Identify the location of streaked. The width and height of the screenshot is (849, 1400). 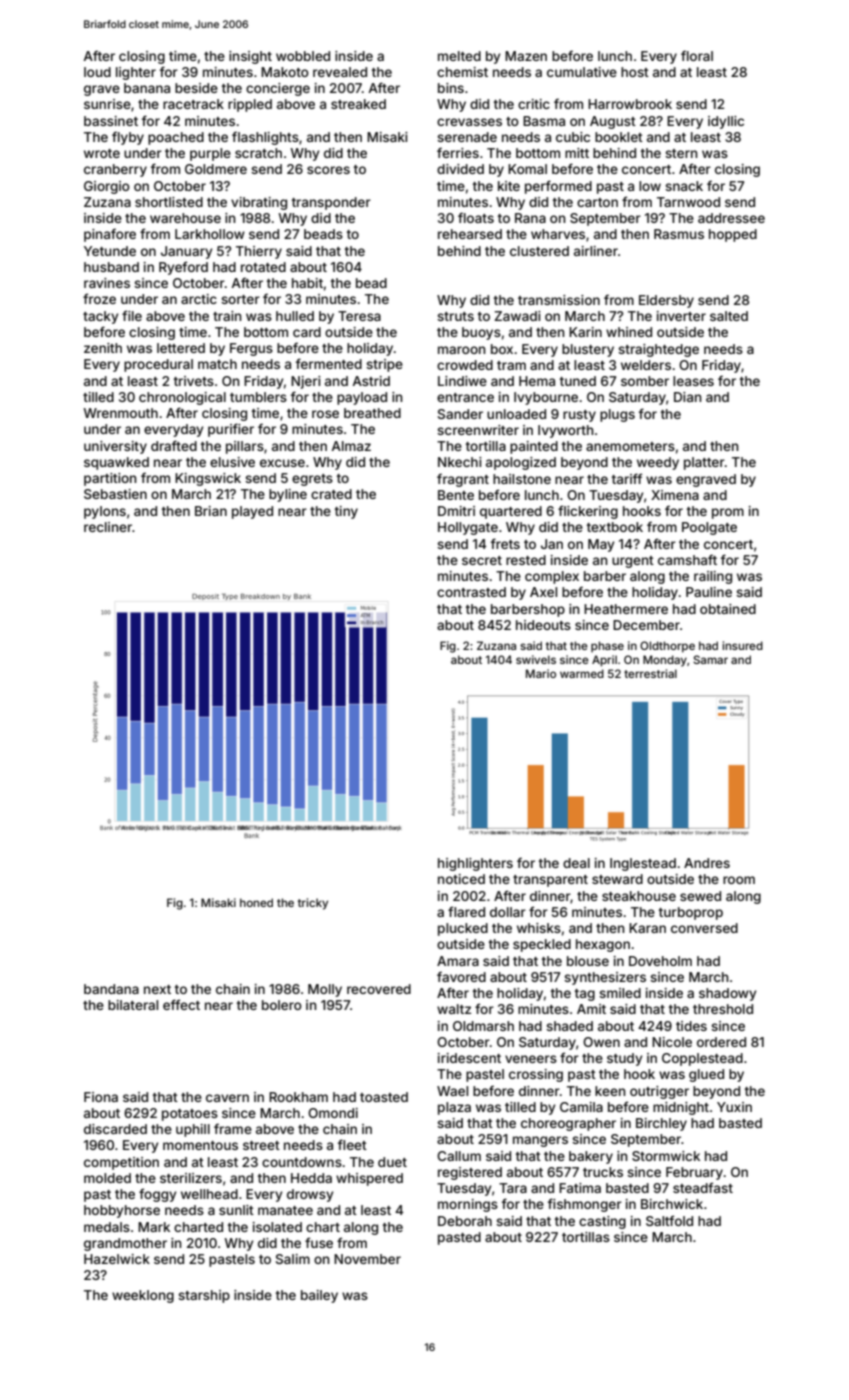
(358, 104).
